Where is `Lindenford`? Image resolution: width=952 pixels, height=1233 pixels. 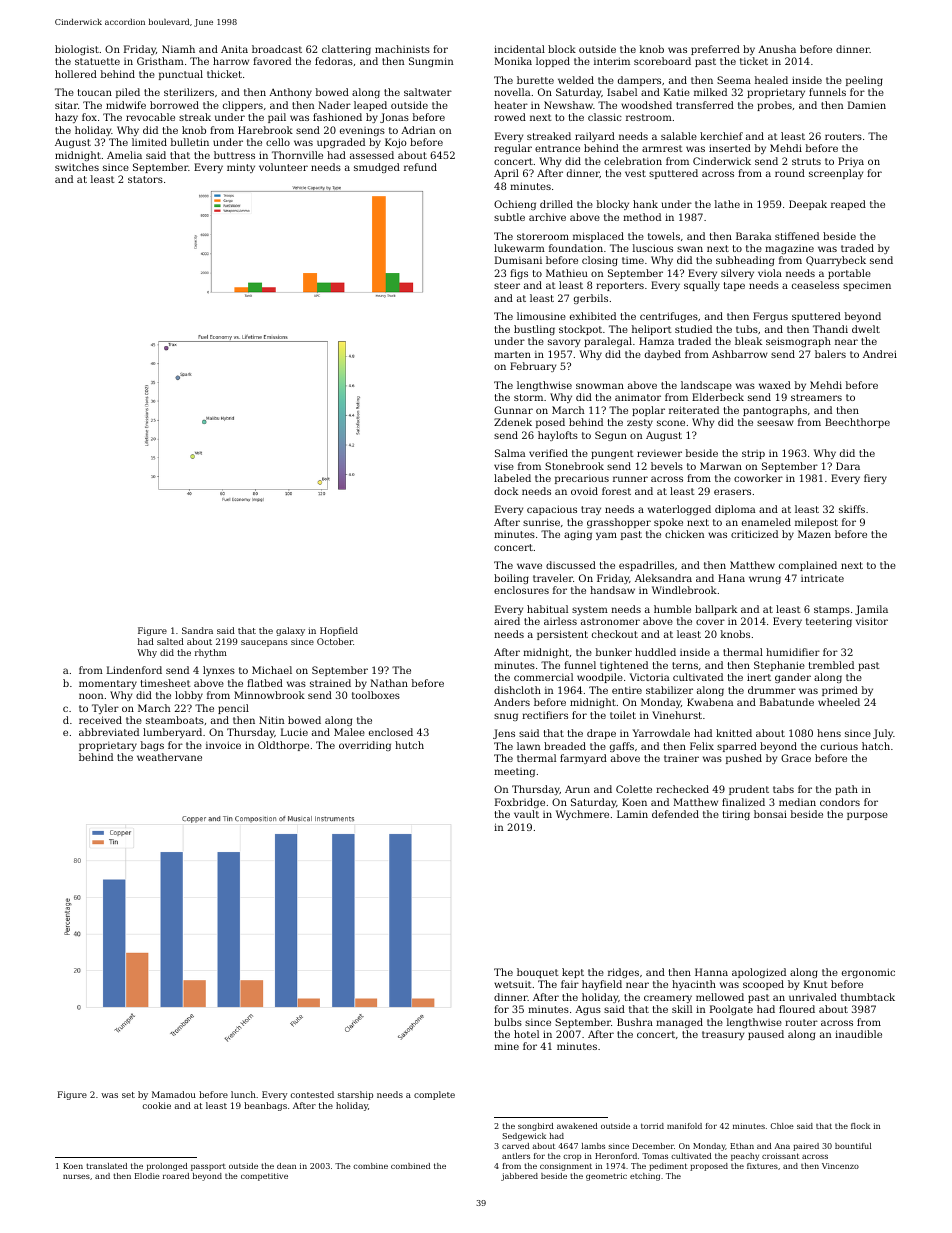
Lindenford is located at coordinates (134, 670).
